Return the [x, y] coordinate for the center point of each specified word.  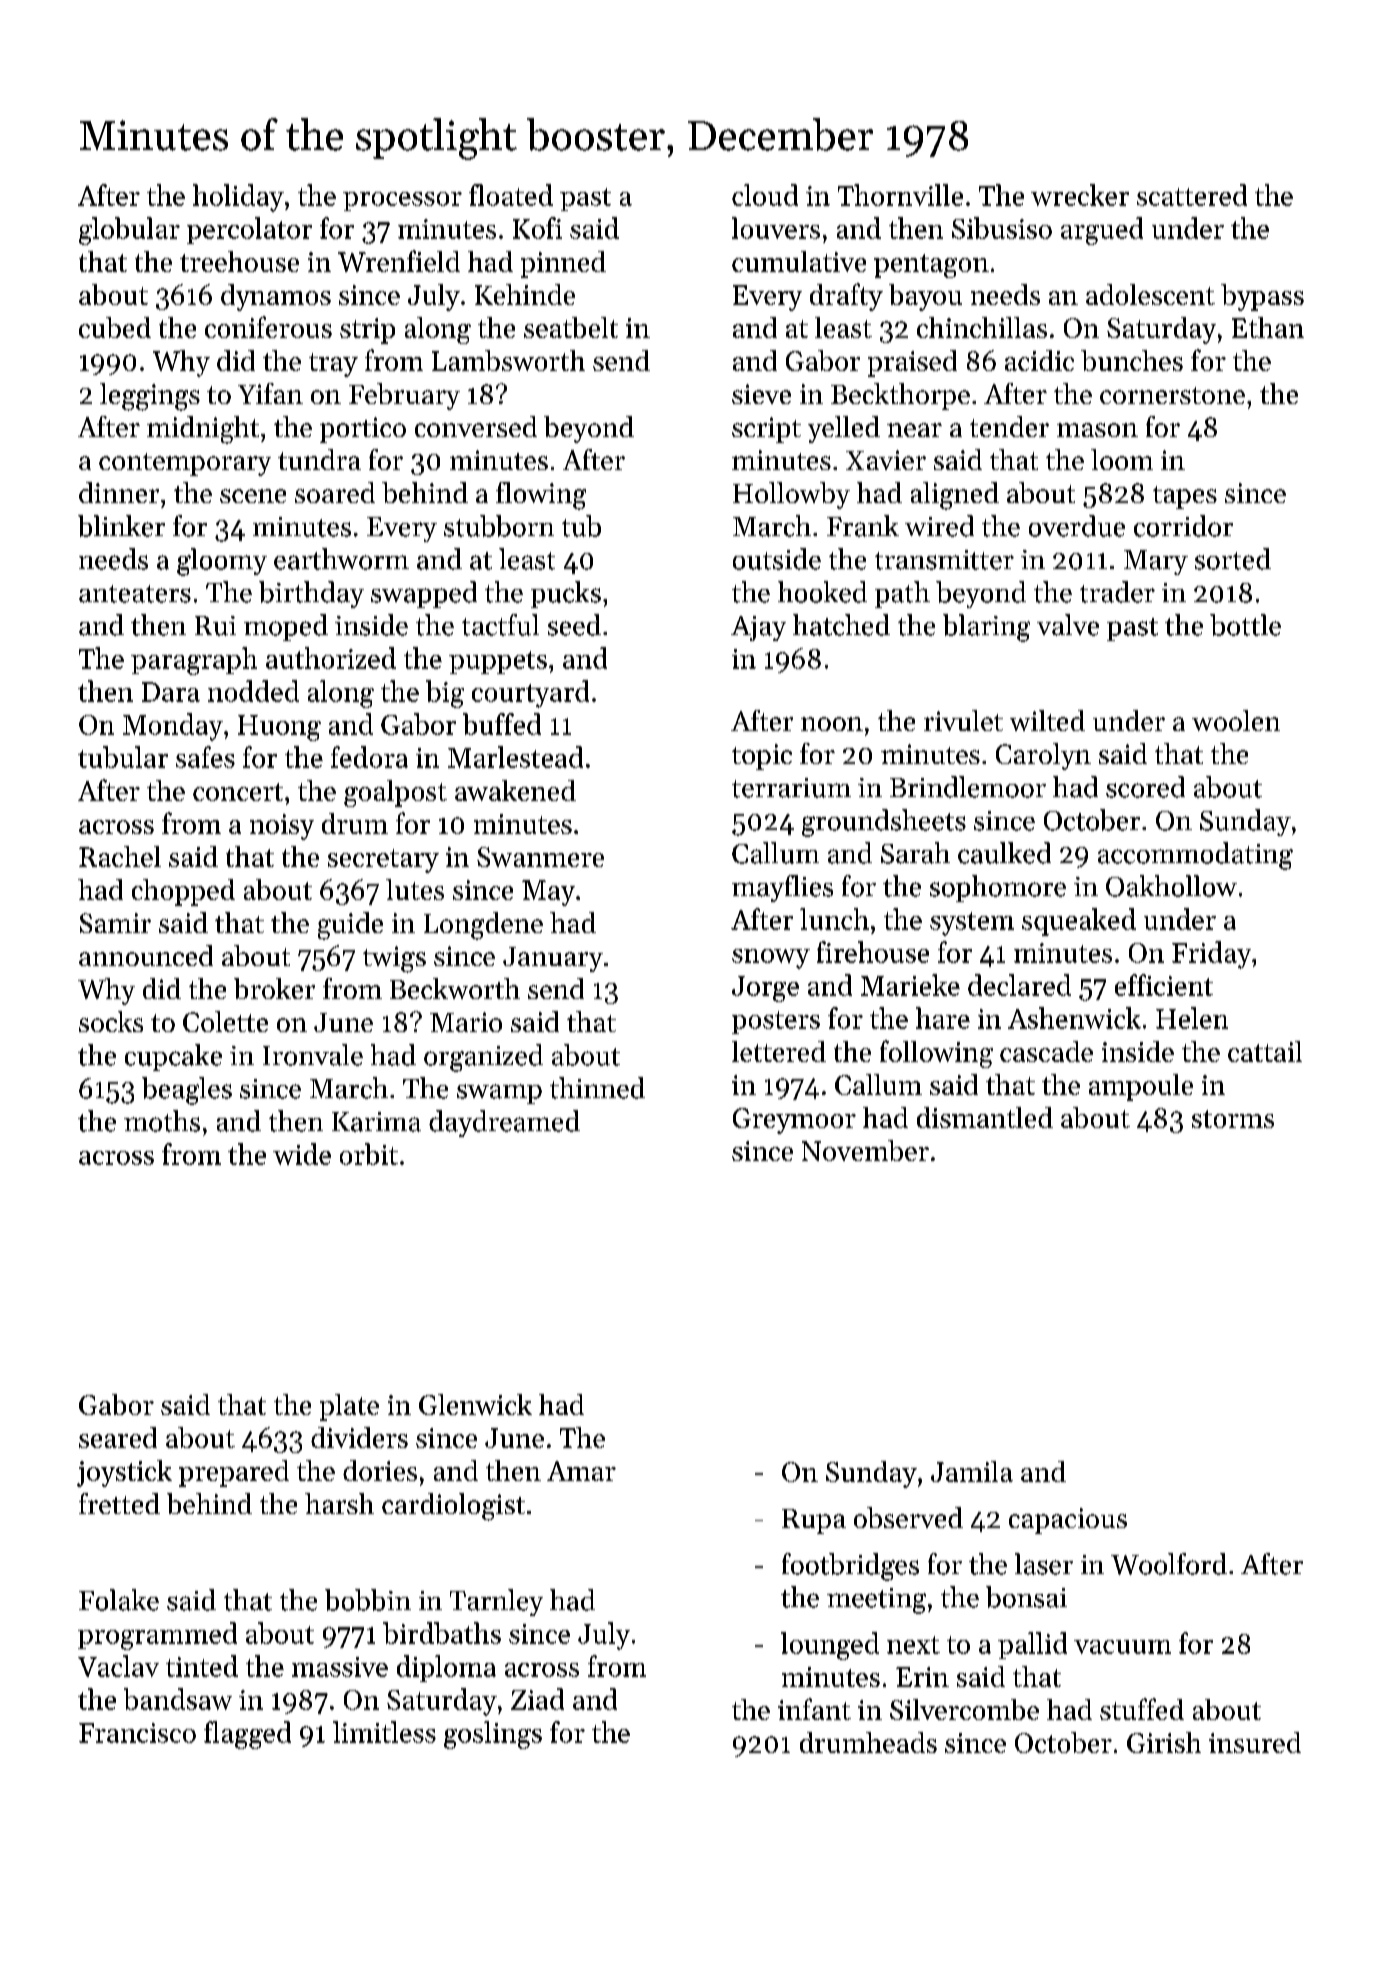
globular [129, 231]
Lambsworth [508, 360]
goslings [493, 1735]
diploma [446, 1668]
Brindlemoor [968, 787]
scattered [1192, 195]
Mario [466, 1022]
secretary [383, 861]
